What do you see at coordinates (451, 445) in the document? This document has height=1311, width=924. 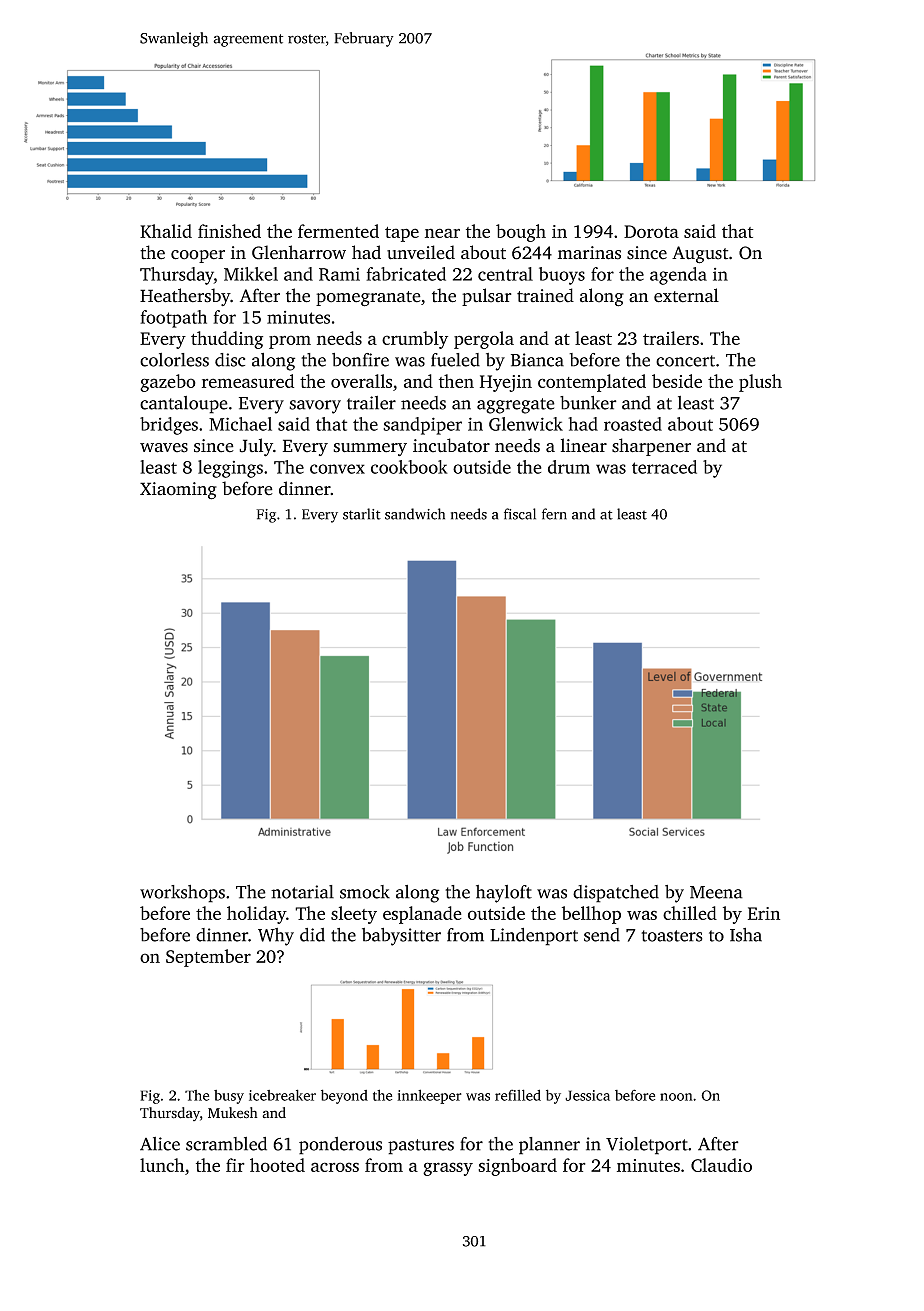 I see `incubator` at bounding box center [451, 445].
